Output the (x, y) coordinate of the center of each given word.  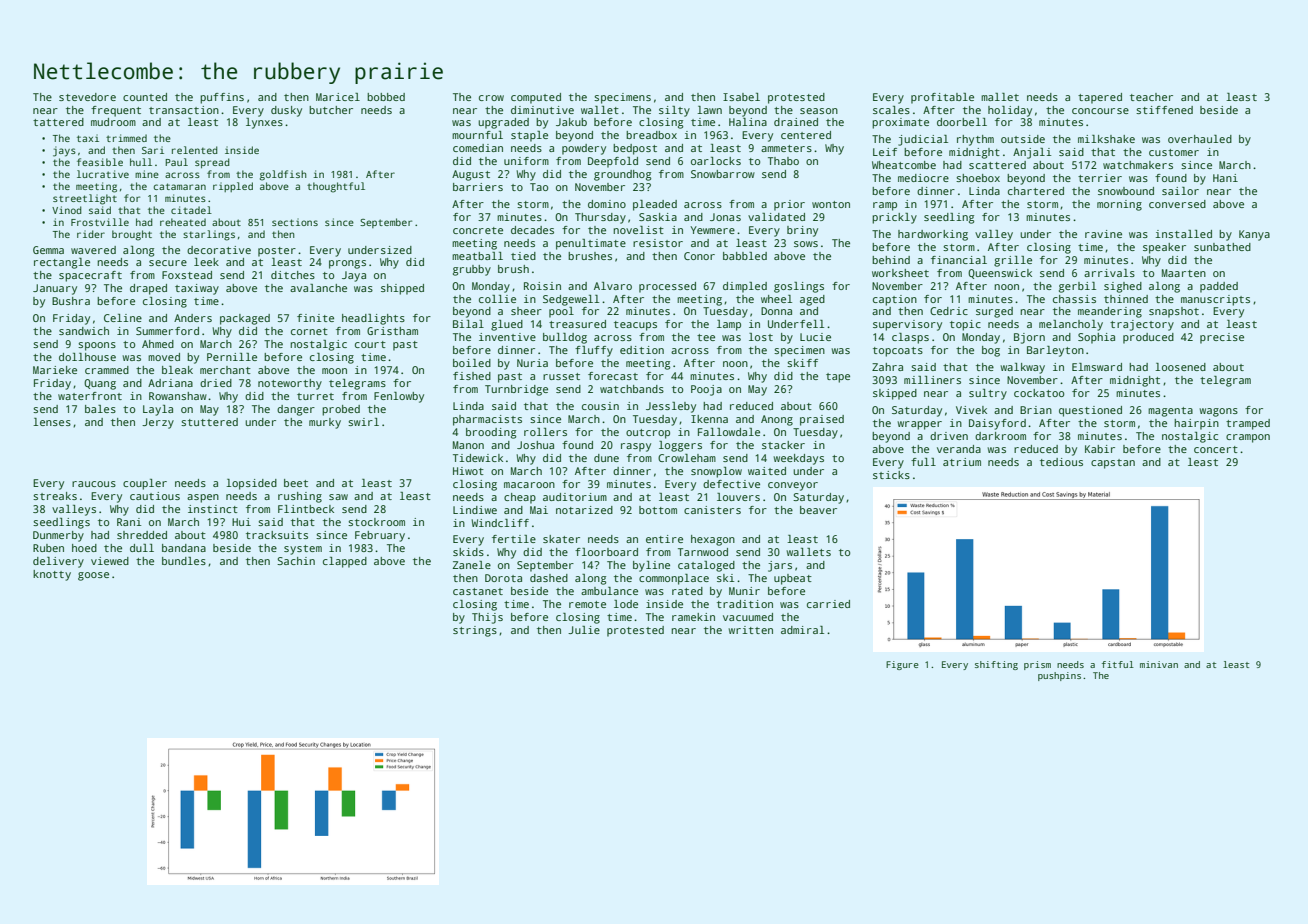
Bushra (71, 301)
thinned (1126, 299)
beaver (818, 510)
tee (706, 337)
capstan (1113, 464)
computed (536, 98)
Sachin (296, 561)
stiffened (1164, 110)
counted (145, 97)
